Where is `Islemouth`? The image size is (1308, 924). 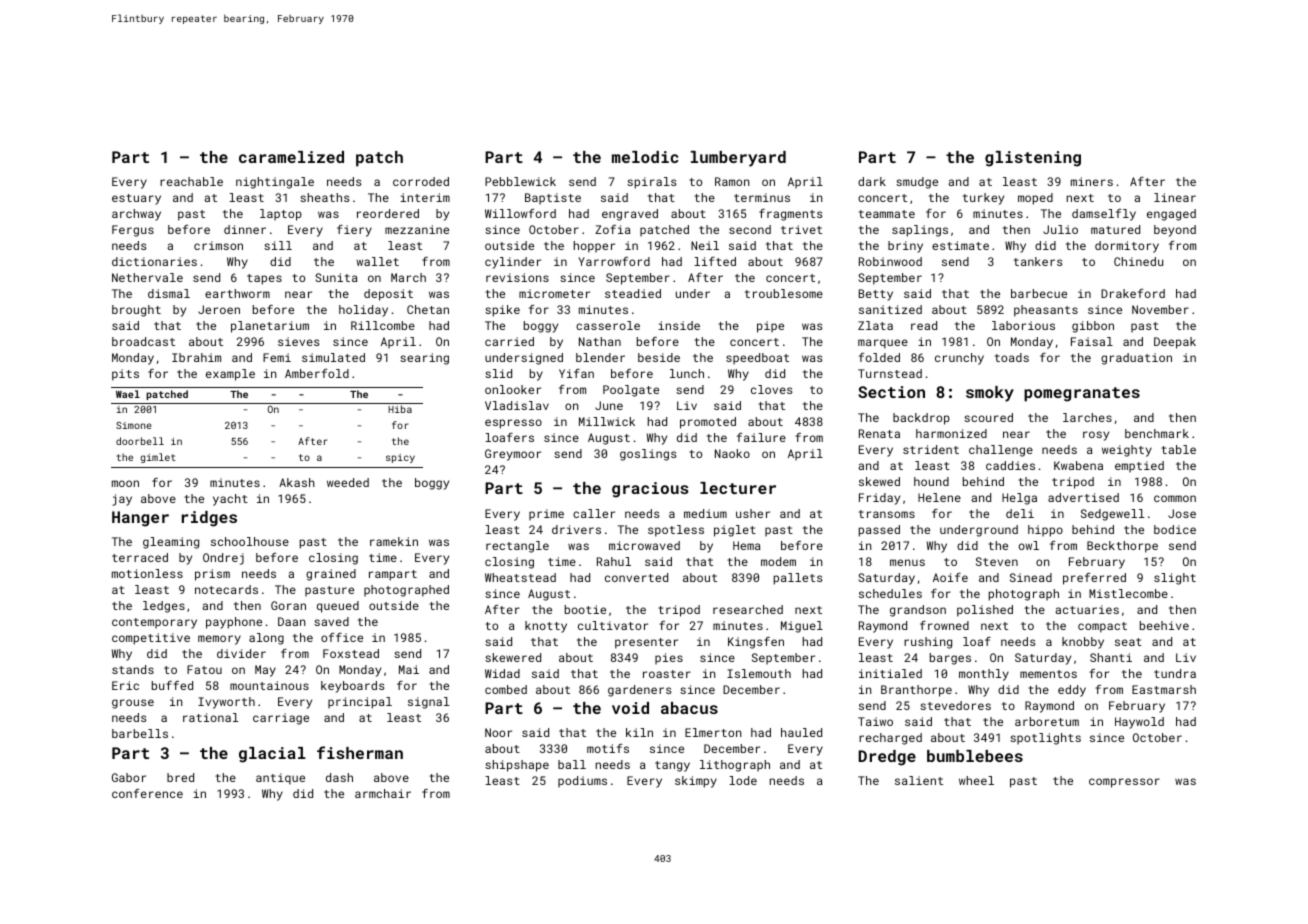
Islemouth is located at coordinates (759, 673).
